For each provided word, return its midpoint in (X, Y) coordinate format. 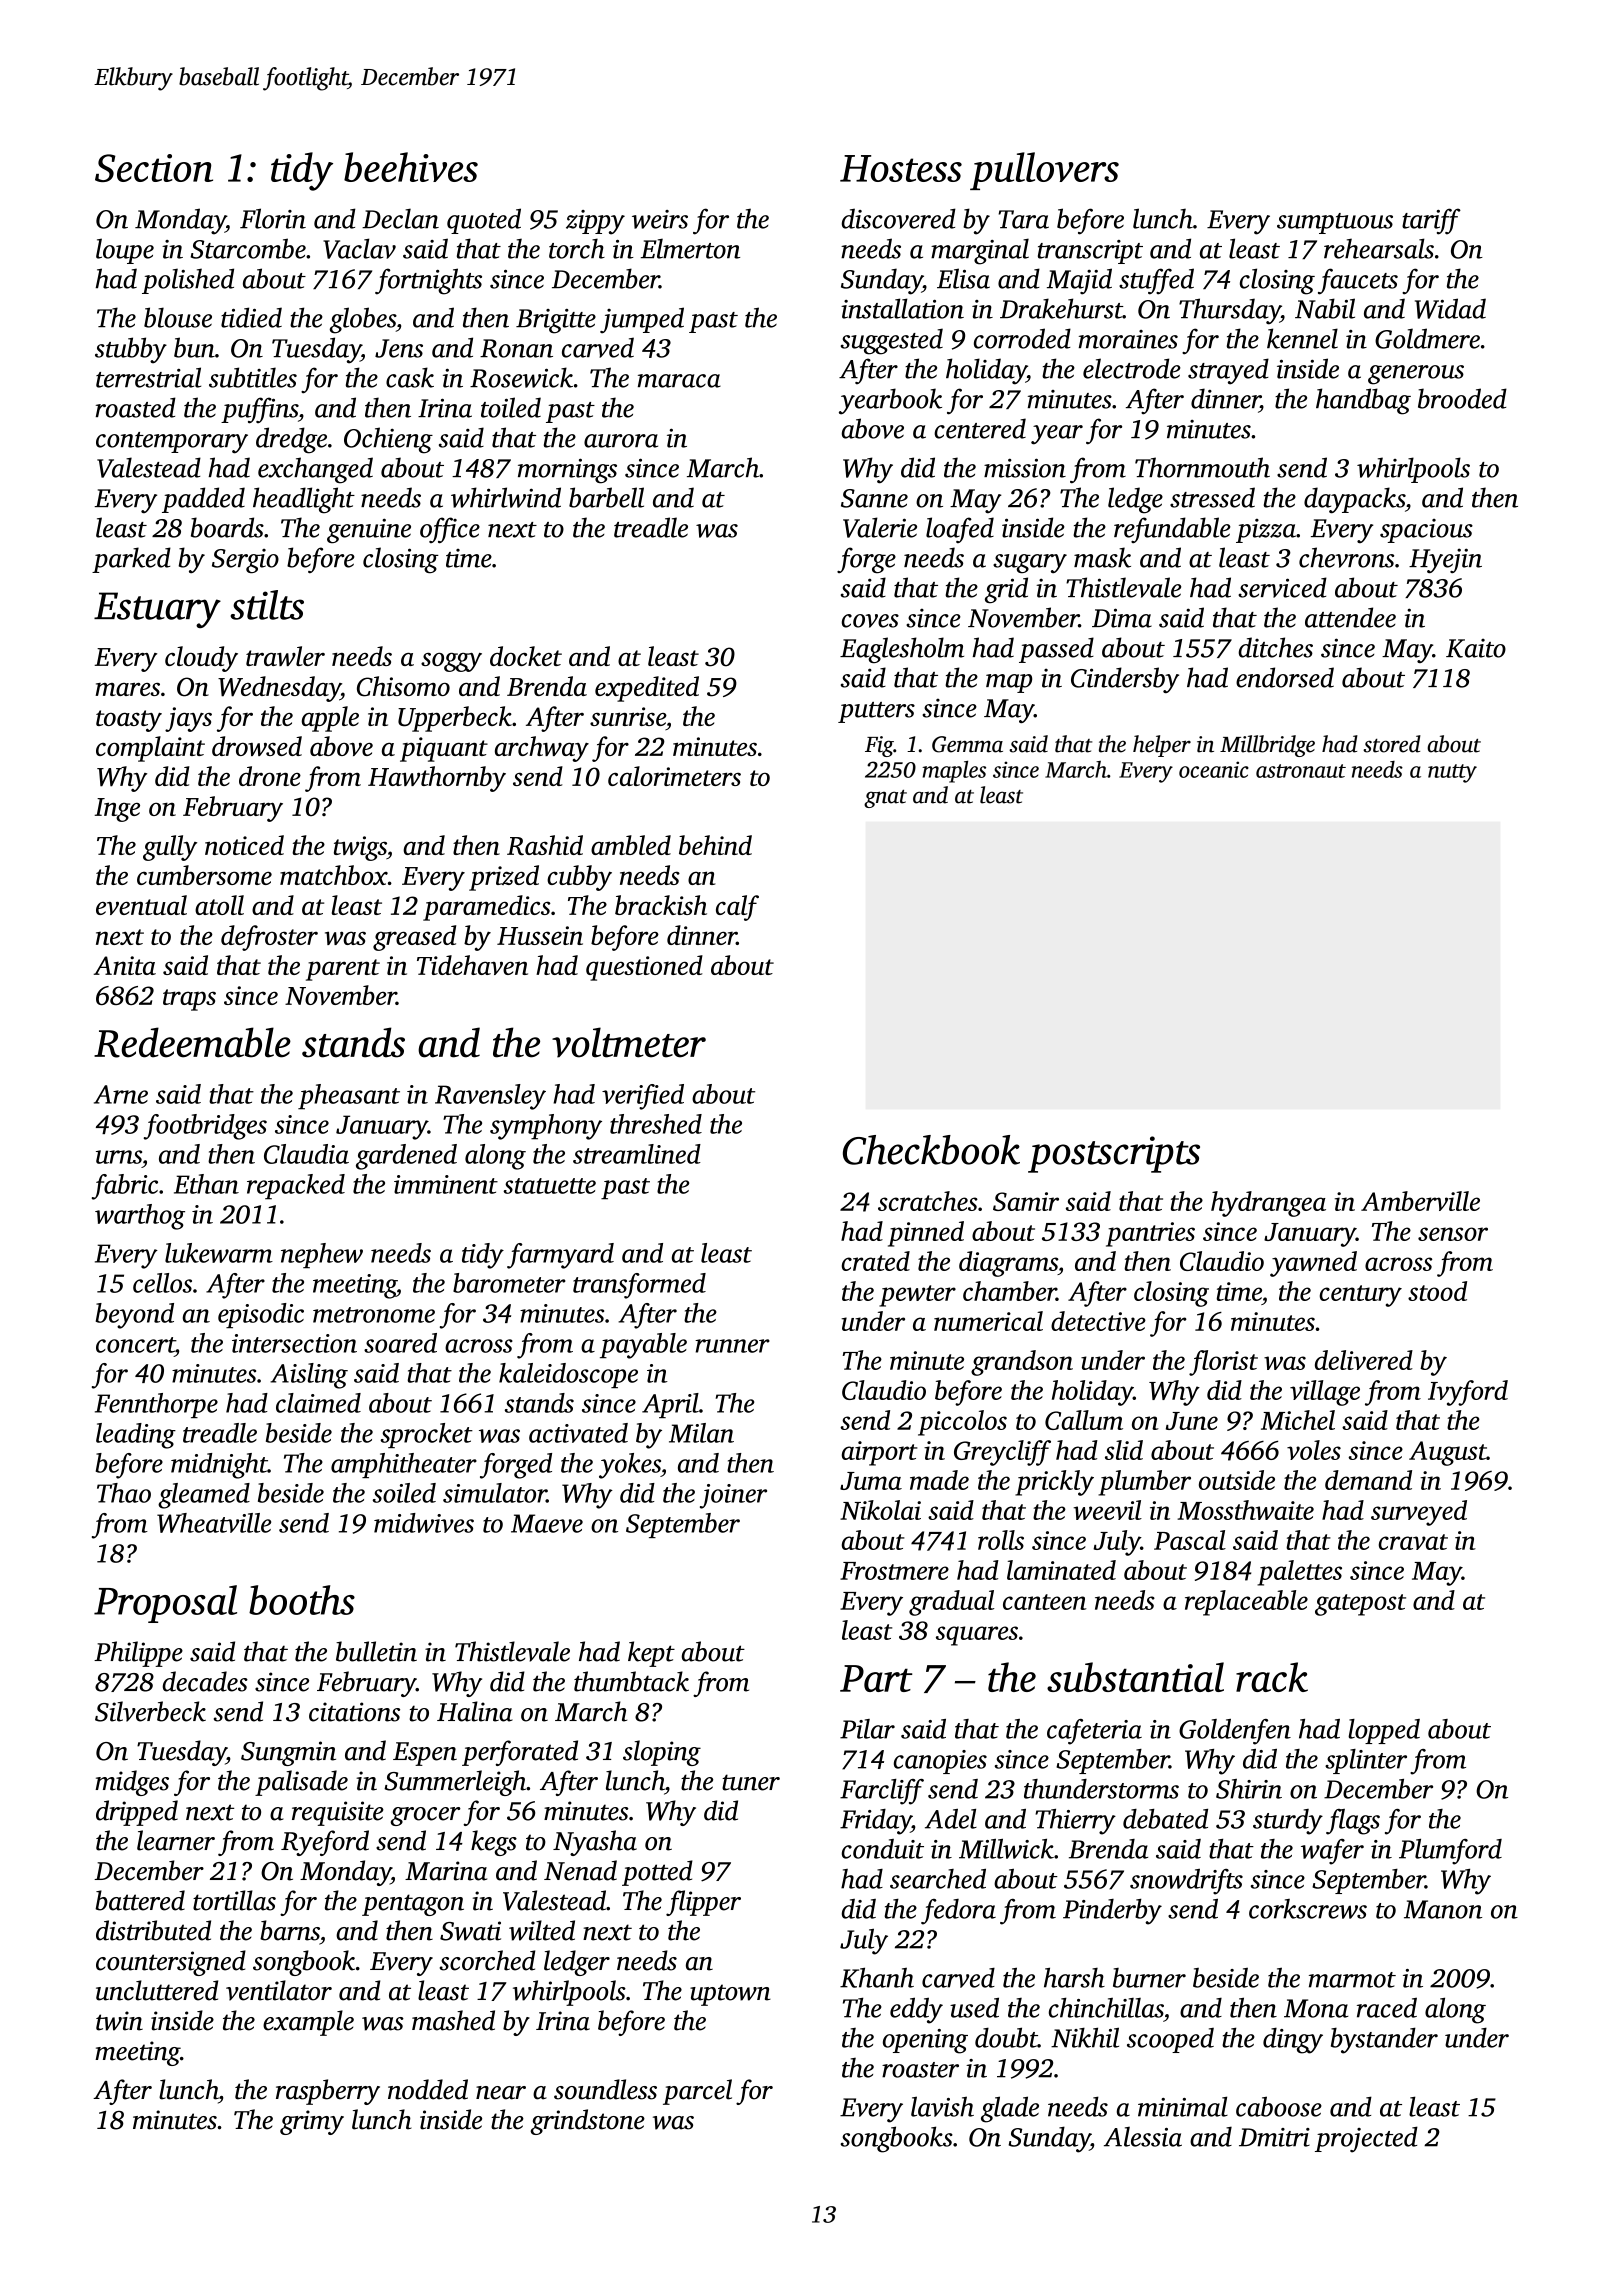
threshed (656, 1124)
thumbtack (631, 1681)
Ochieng (388, 440)
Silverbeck (150, 1711)
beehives (411, 167)
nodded (428, 2089)
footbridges (205, 1127)
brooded (1462, 398)
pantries (1150, 1234)
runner (732, 1346)
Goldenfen (1235, 1732)
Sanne (874, 498)
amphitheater (404, 1465)
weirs (660, 219)
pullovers (1044, 171)
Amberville (1420, 1201)
